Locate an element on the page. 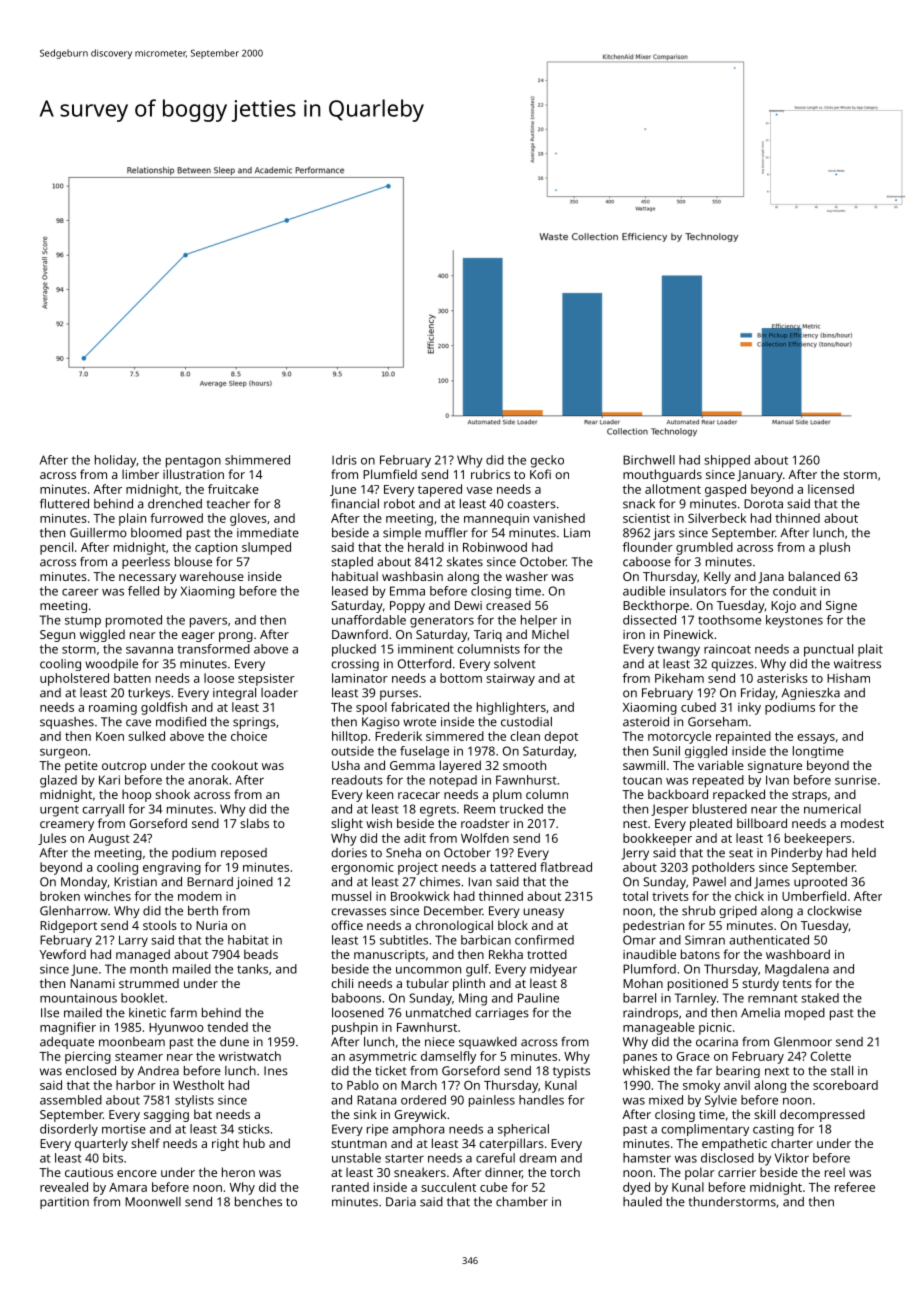 Image resolution: width=924 pixels, height=1308 pixels. Gorseham is located at coordinates (718, 722).
